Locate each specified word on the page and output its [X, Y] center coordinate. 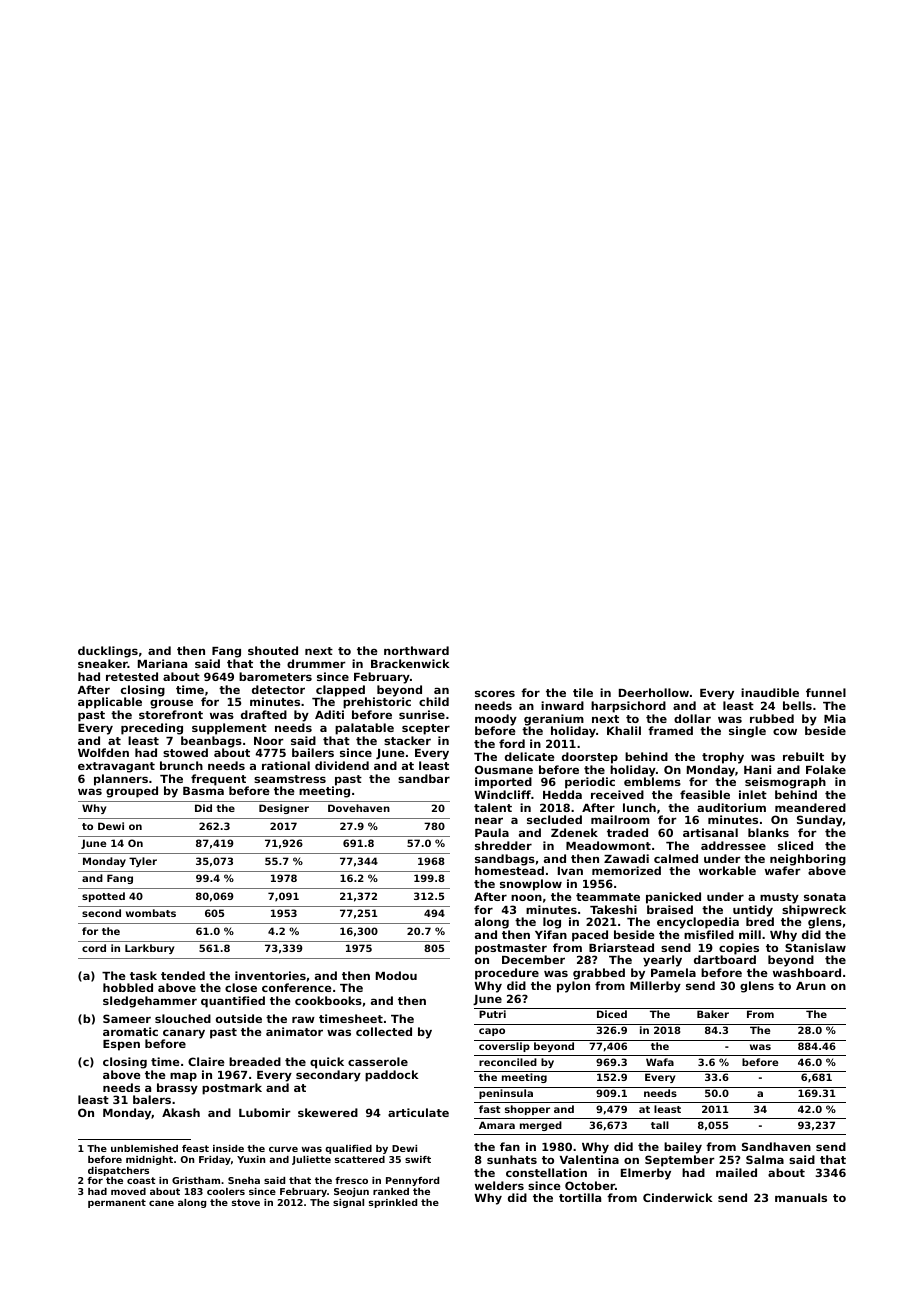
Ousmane [504, 769]
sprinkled [393, 1203]
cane [161, 1203]
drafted [264, 714]
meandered [810, 807]
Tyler [143, 862]
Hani [757, 769]
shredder [503, 845]
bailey [683, 1148]
